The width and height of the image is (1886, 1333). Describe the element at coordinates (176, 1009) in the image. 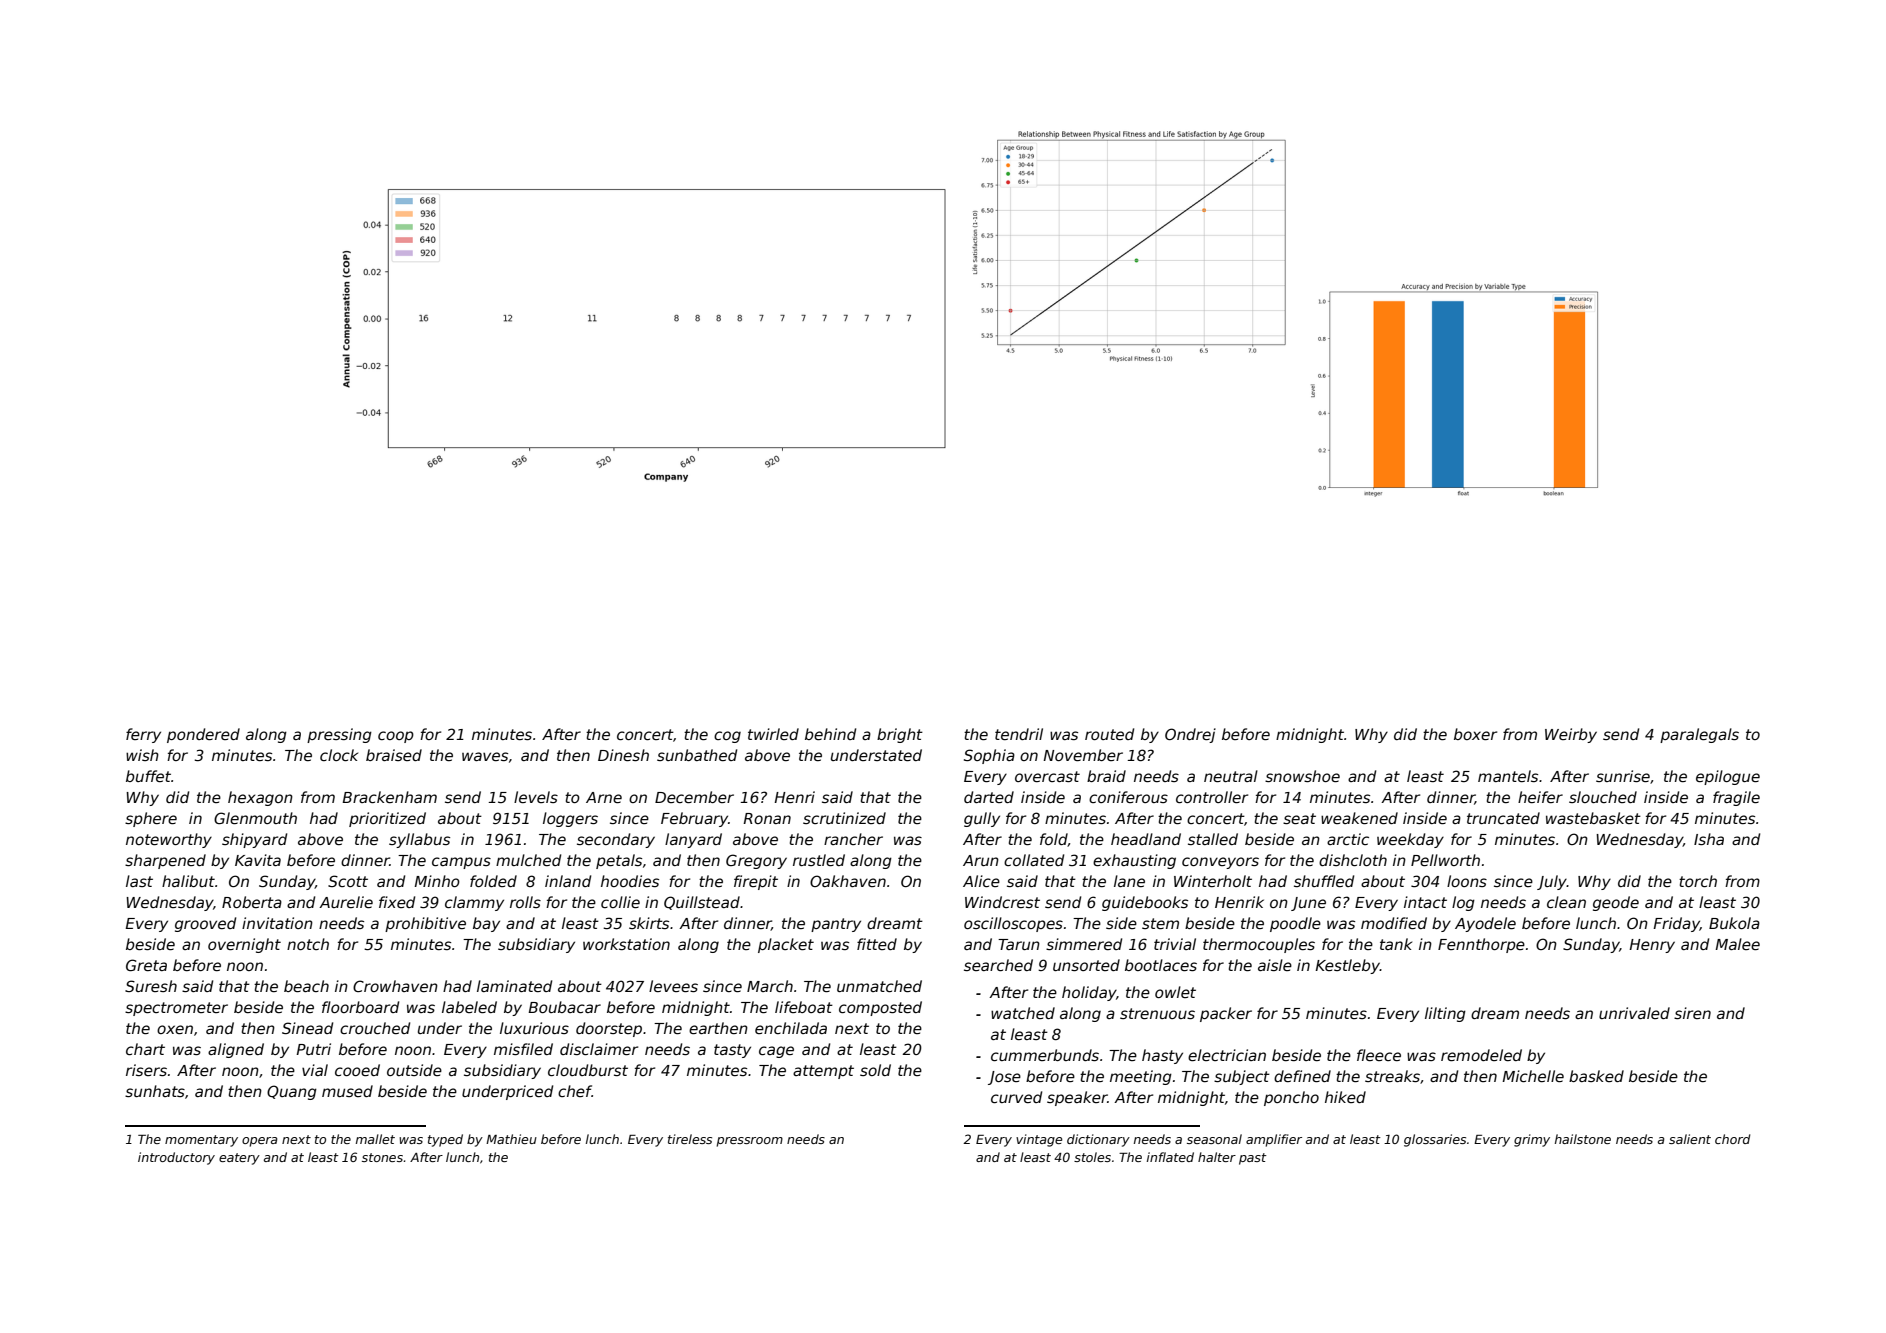

I see `spectrometer` at that location.
